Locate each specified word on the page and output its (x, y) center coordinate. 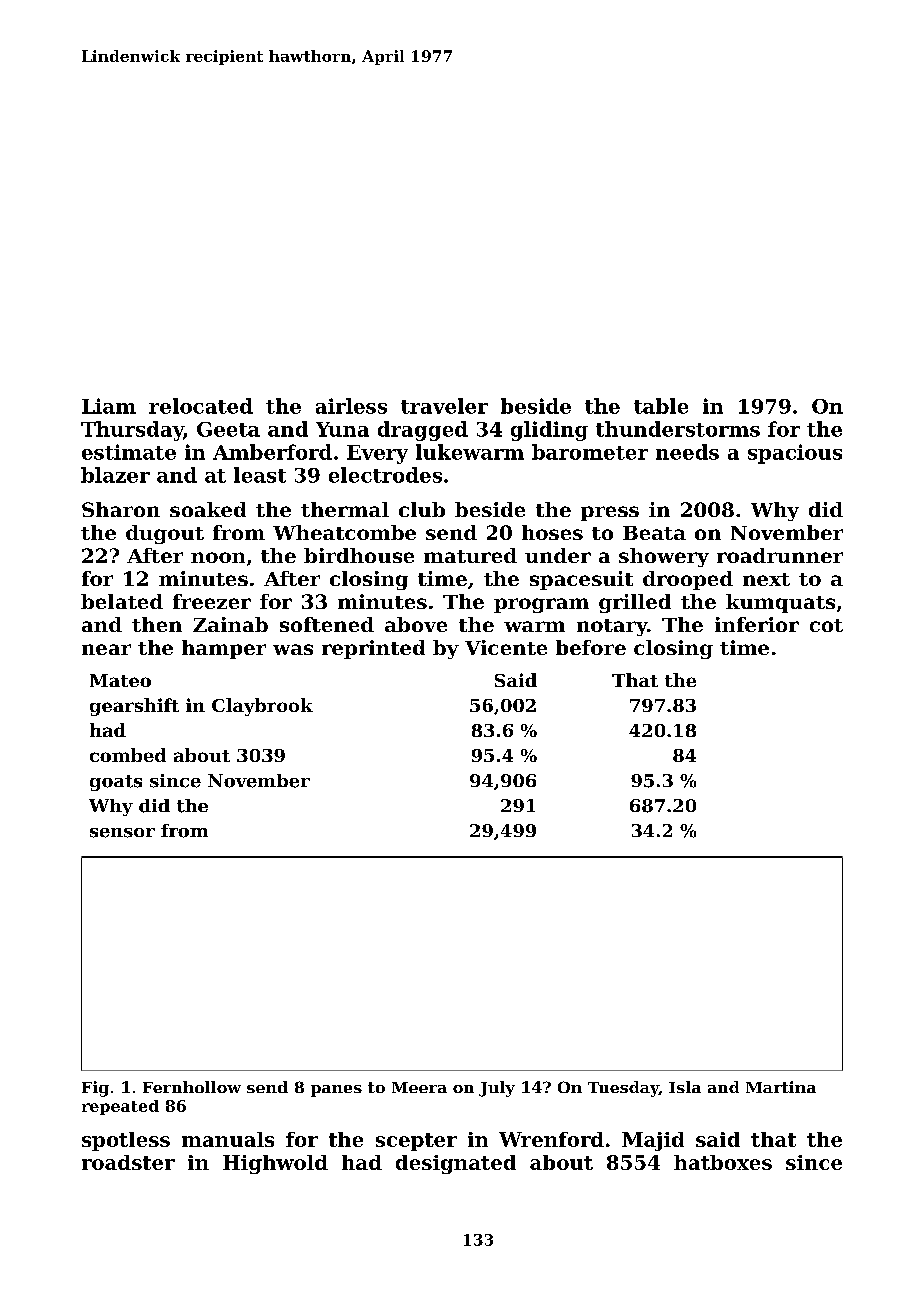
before (591, 647)
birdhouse (359, 555)
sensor (122, 833)
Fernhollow (192, 1087)
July (497, 1089)
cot (826, 625)
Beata (654, 533)
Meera (419, 1087)
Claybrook (262, 707)
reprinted (373, 649)
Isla (685, 1087)
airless (351, 406)
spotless (126, 1141)
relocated (201, 406)
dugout (165, 534)
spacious (795, 454)
